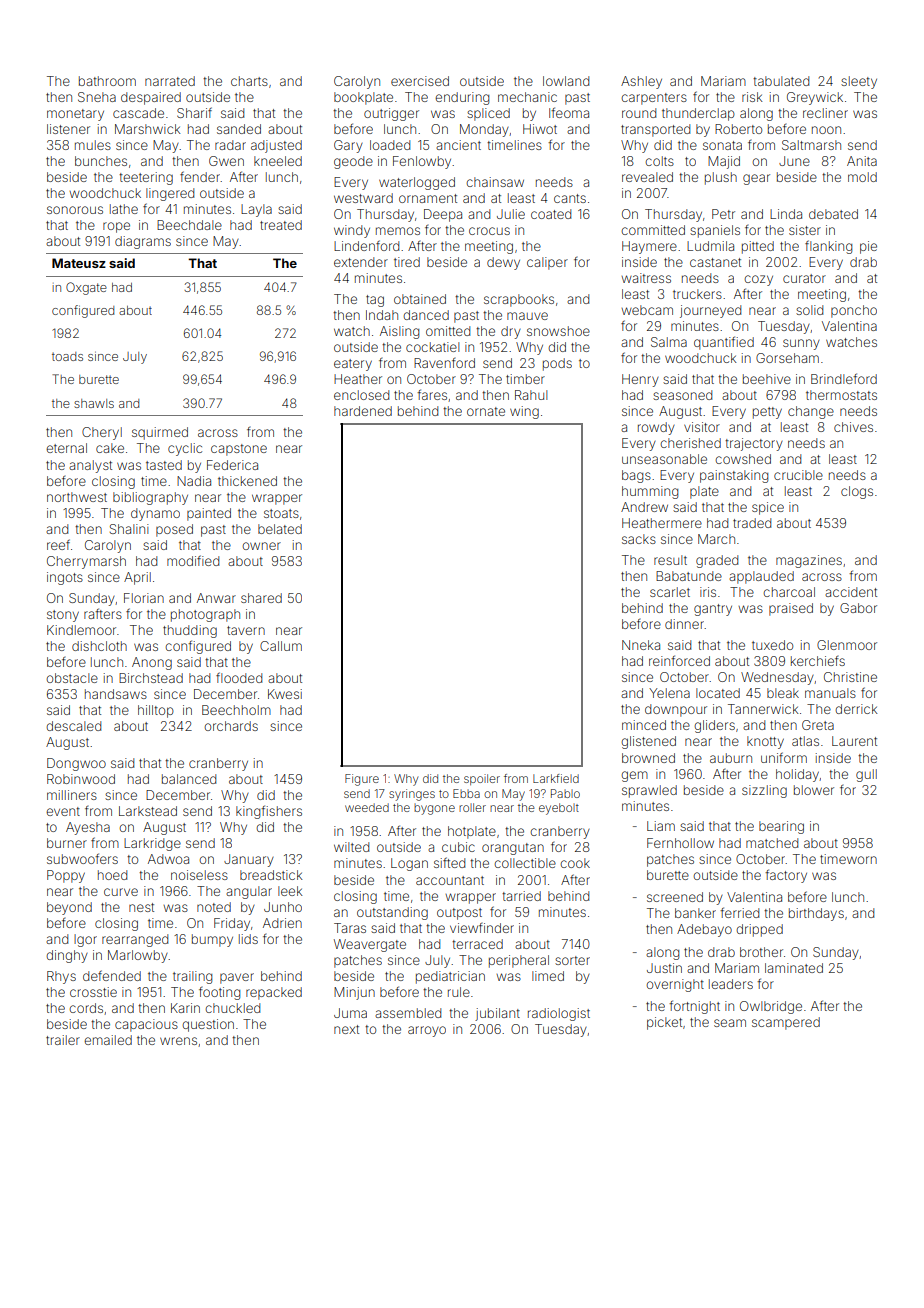 Image resolution: width=924 pixels, height=1308 pixels. Describe the element at coordinates (833, 214) in the page. I see `debated` at that location.
